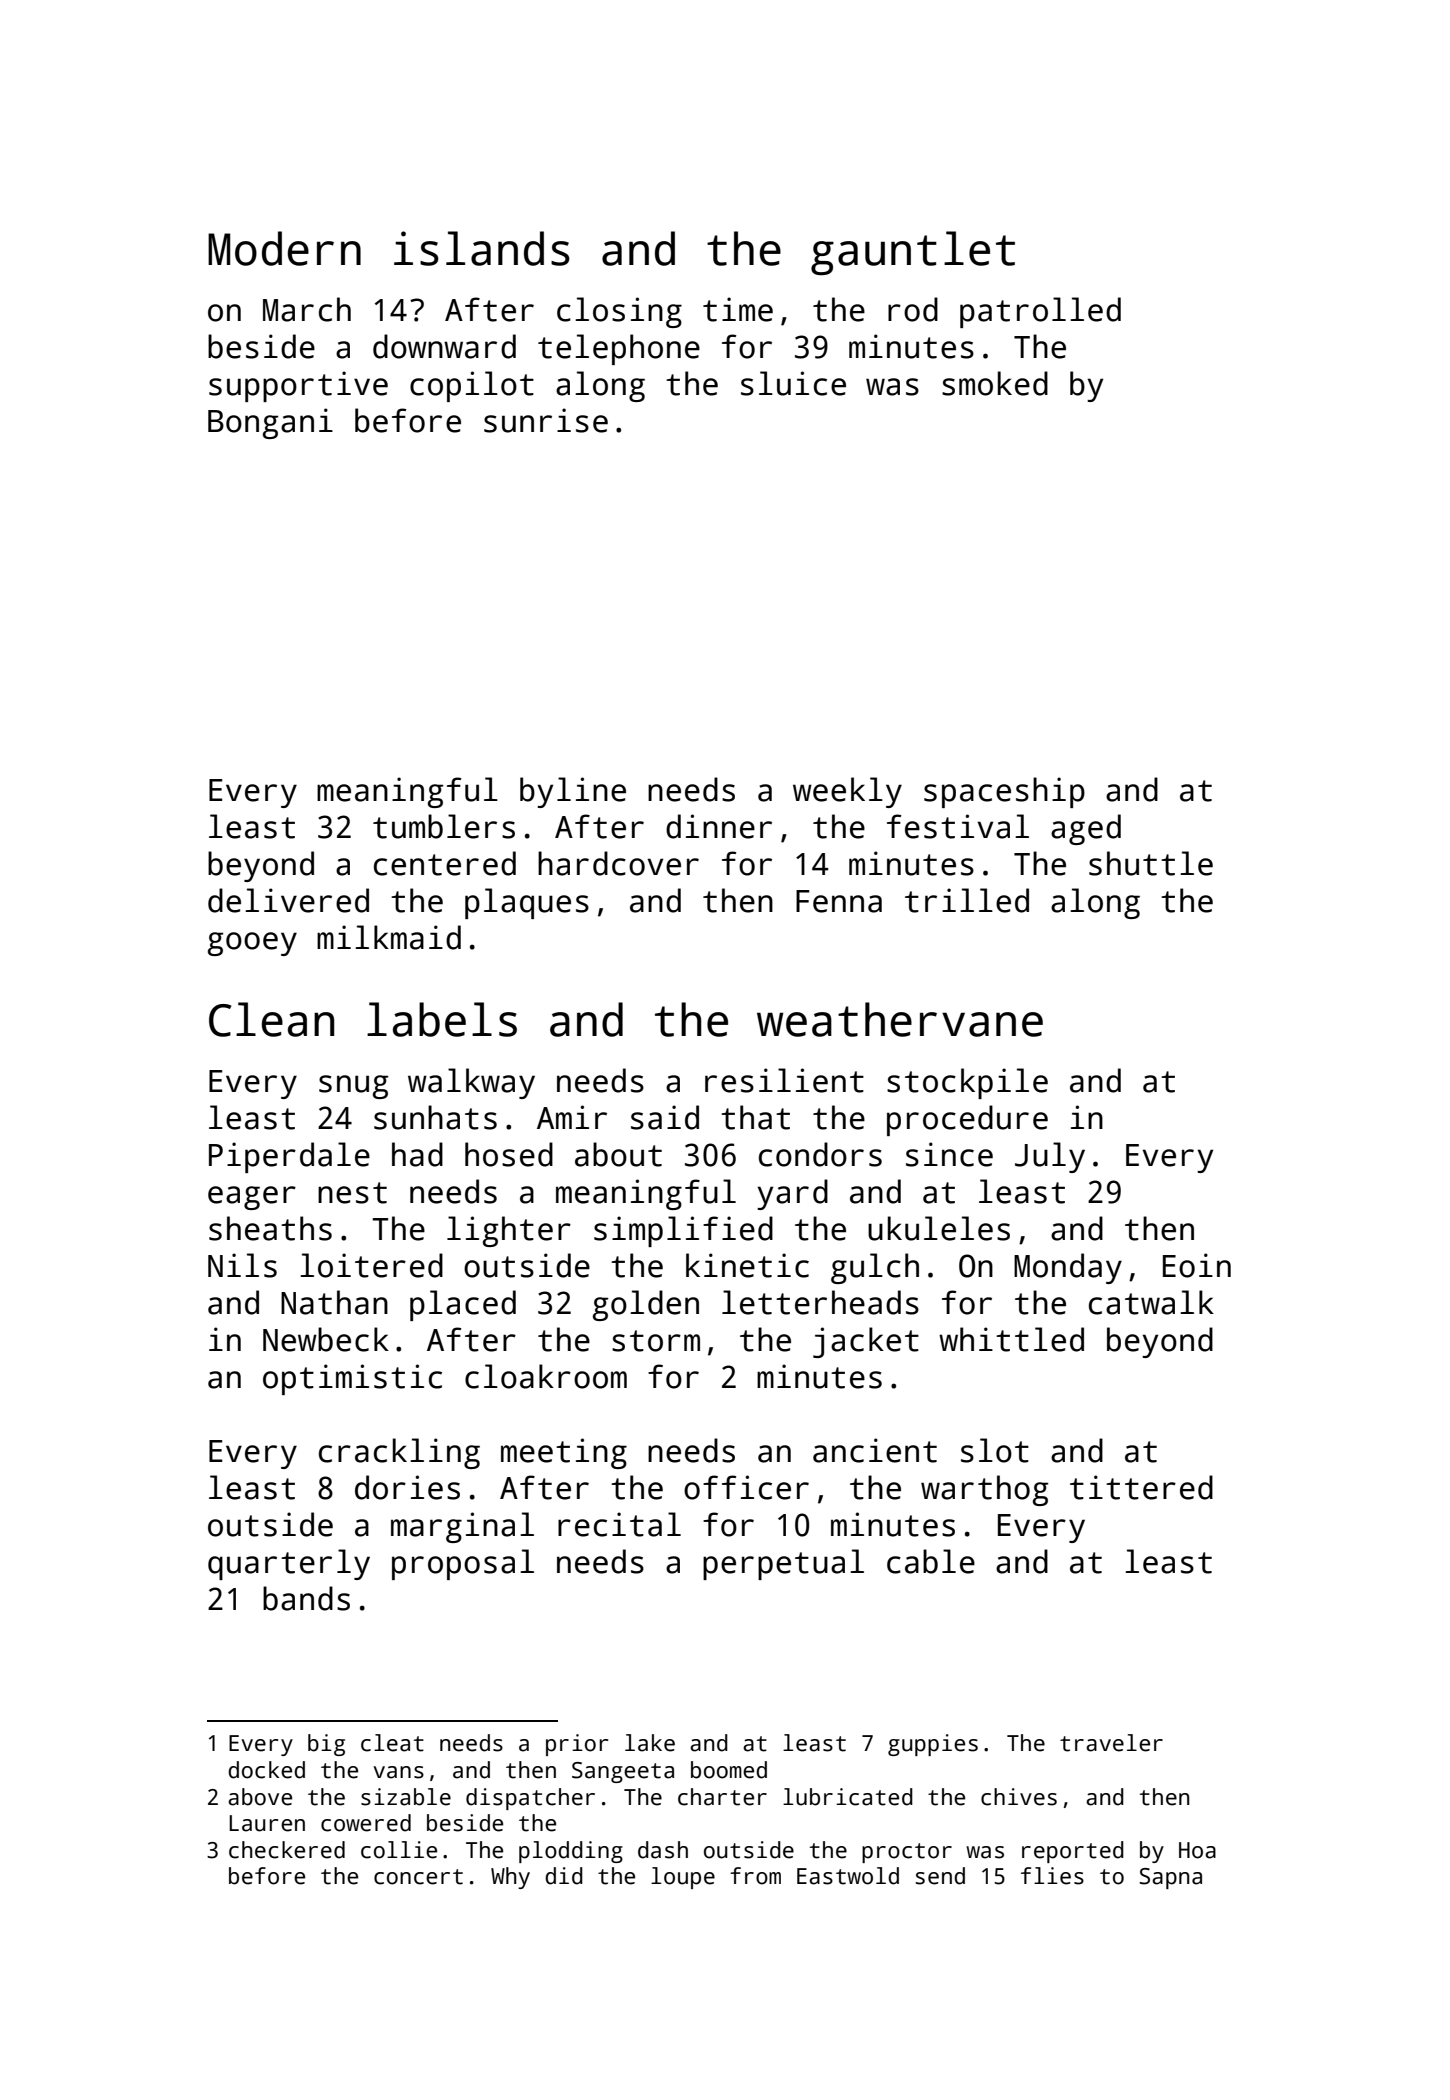 Image resolution: width=1450 pixels, height=2100 pixels. I want to click on gauntlet, so click(913, 253).
